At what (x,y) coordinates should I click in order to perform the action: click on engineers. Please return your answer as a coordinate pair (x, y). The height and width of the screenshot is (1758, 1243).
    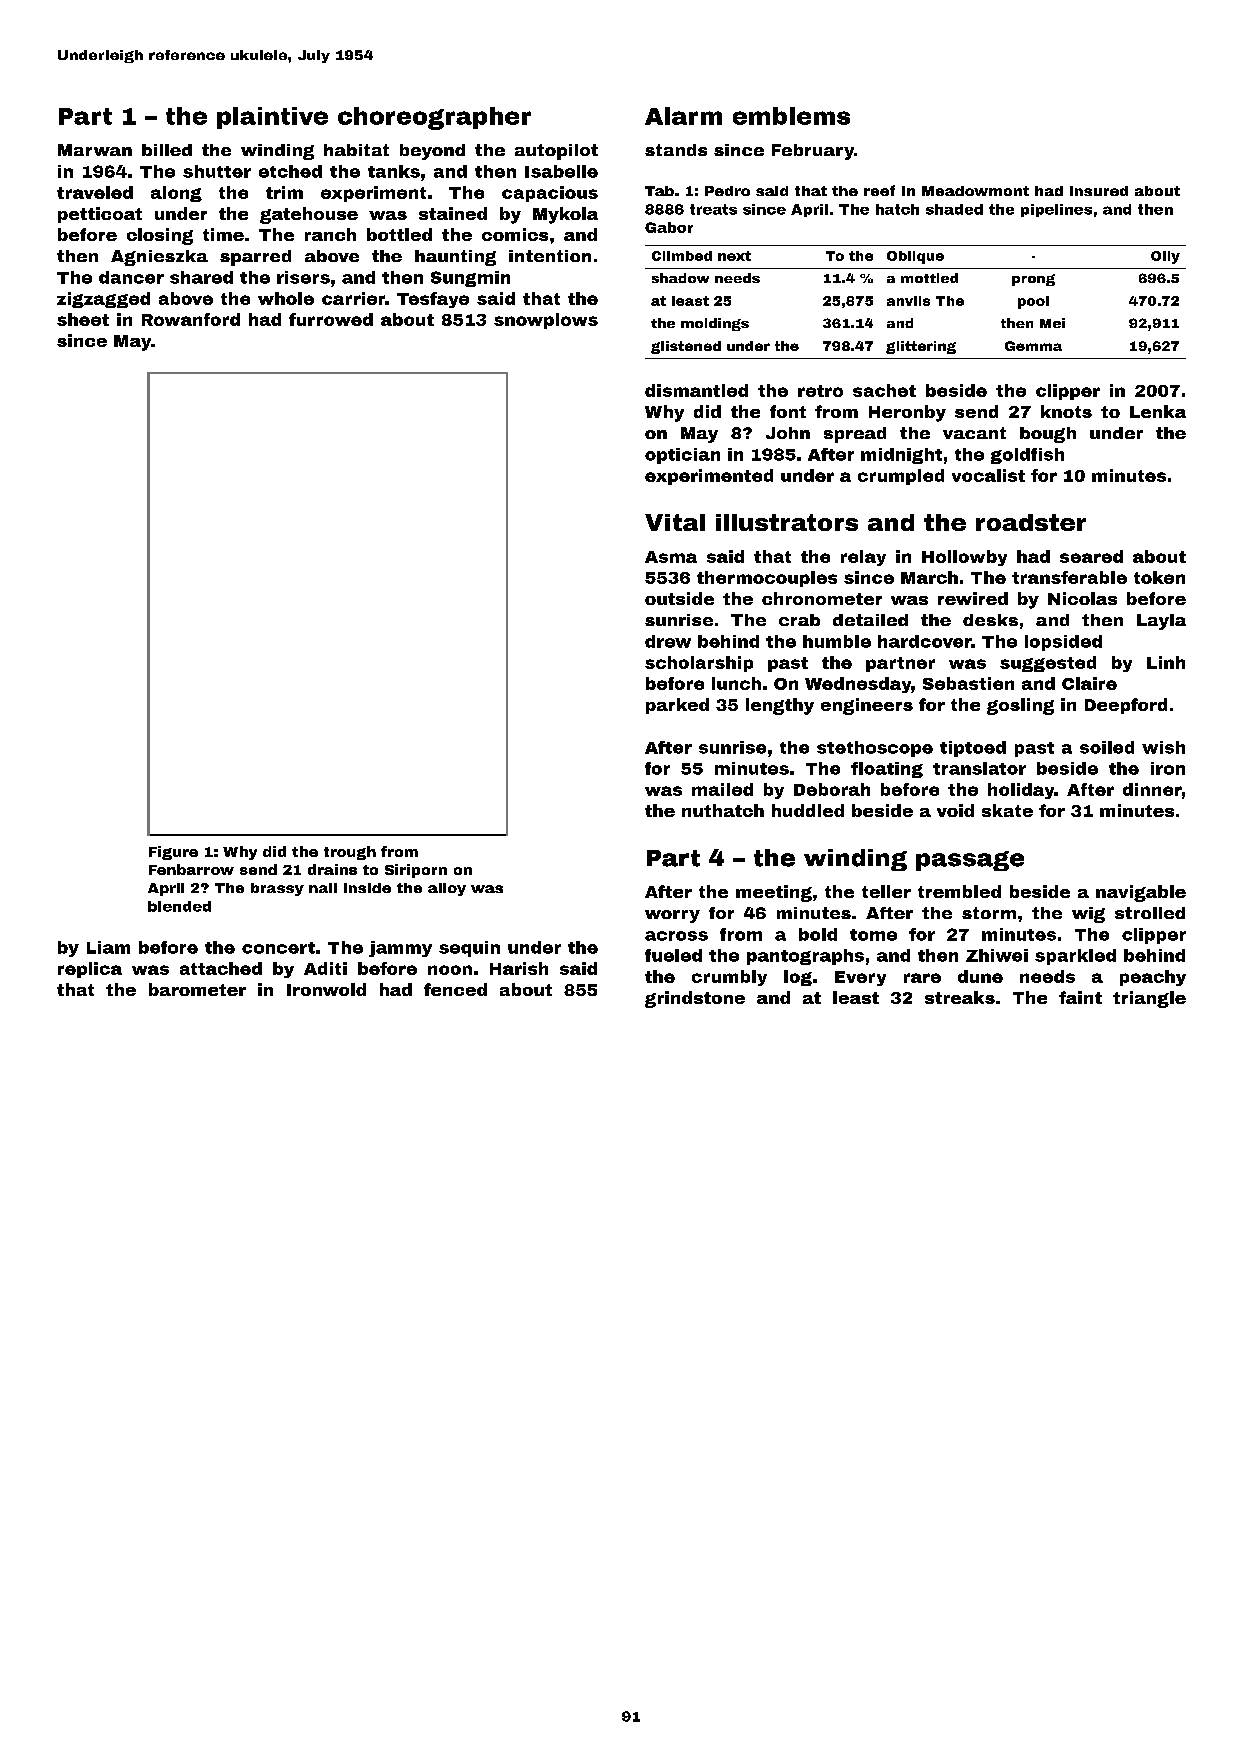
    Looking at the image, I should click on (867, 706).
